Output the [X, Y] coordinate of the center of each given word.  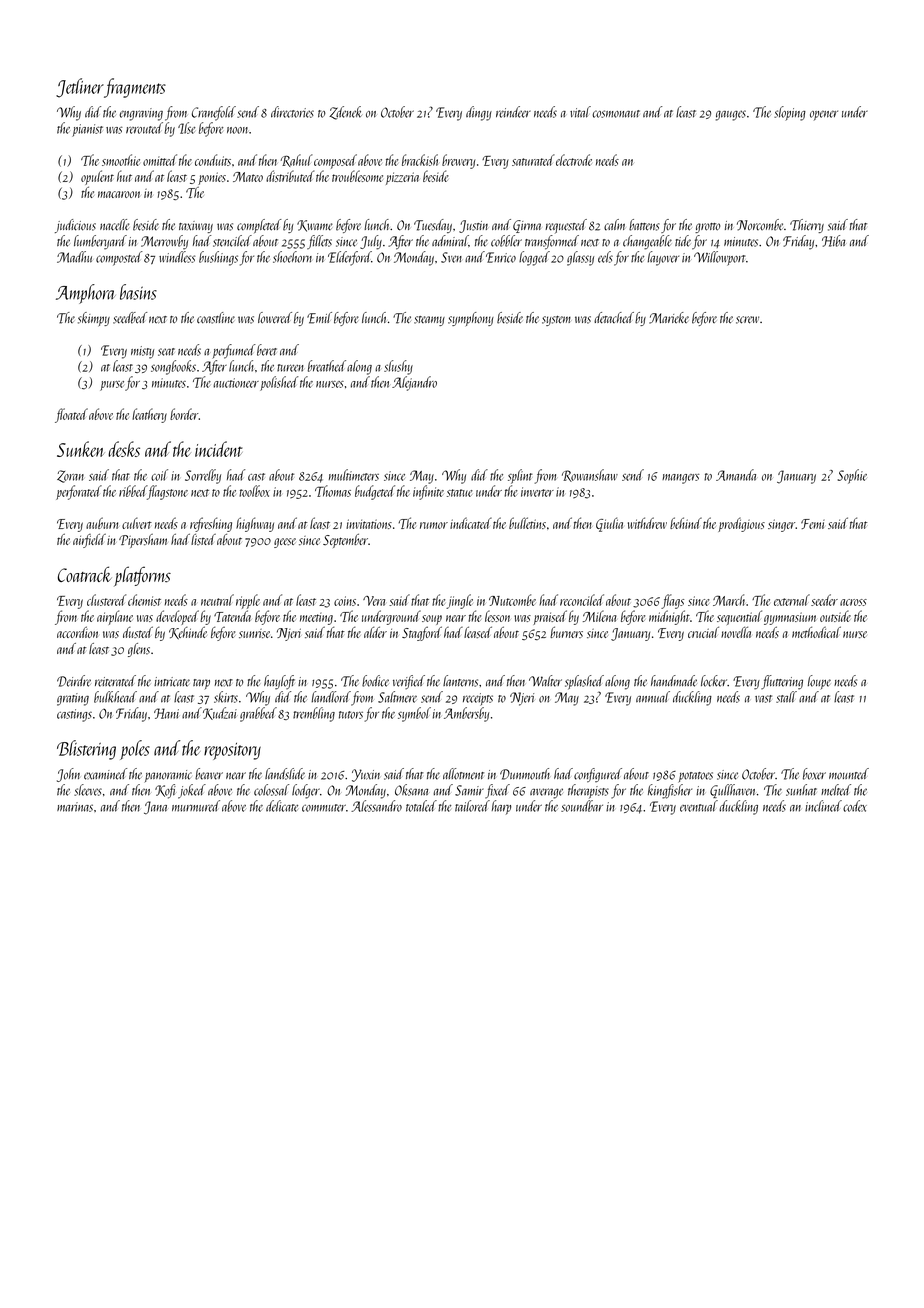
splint [520, 476]
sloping [790, 113]
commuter [324, 808]
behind [686, 523]
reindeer [513, 112]
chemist [144, 600]
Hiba [833, 241]
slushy [398, 367]
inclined [823, 806]
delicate [282, 806]
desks [124, 449]
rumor [434, 525]
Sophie [852, 476]
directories [292, 112]
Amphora [86, 294]
